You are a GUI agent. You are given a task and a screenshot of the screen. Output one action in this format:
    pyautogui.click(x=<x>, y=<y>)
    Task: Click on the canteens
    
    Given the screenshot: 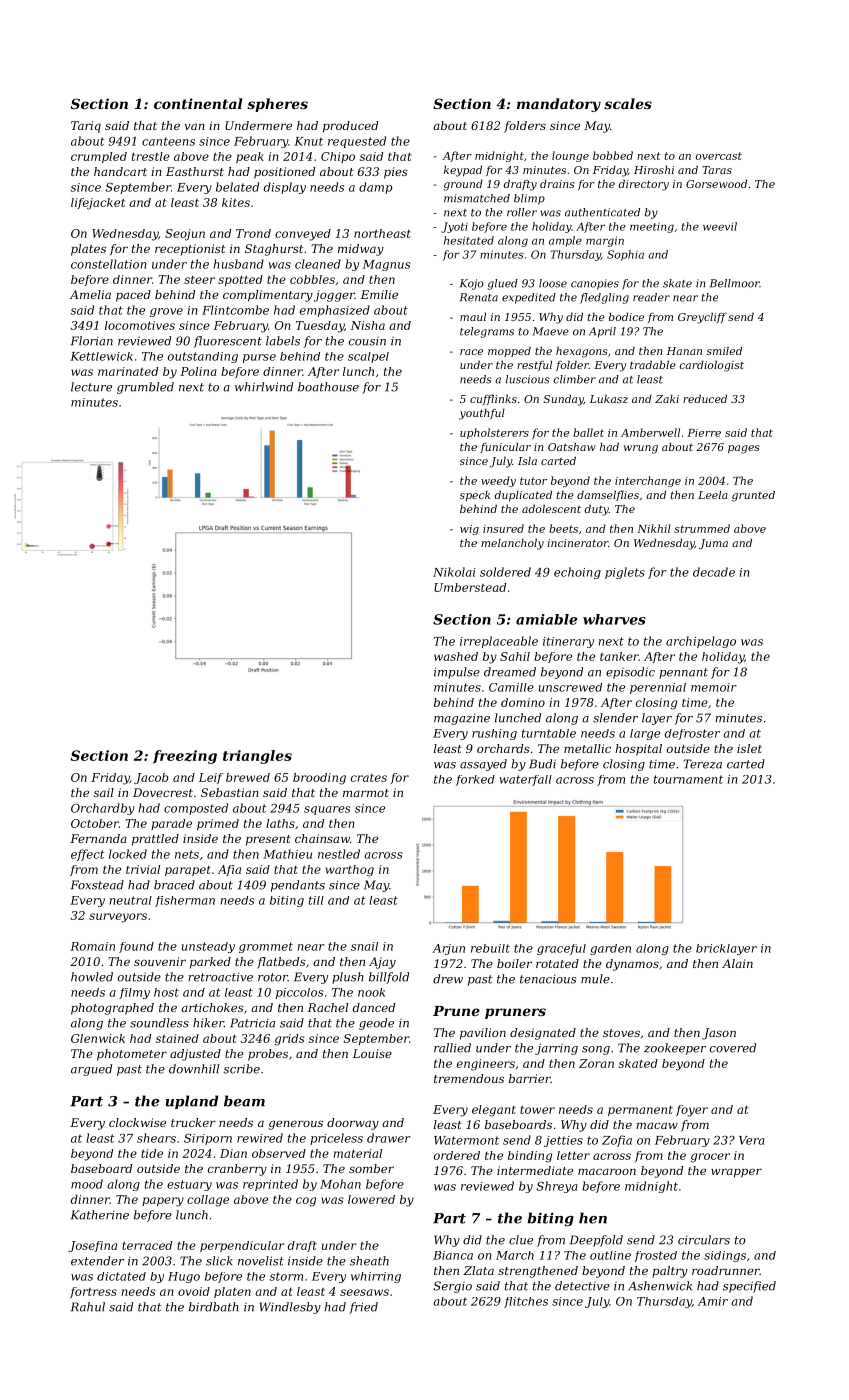 What is the action you would take?
    pyautogui.click(x=168, y=141)
